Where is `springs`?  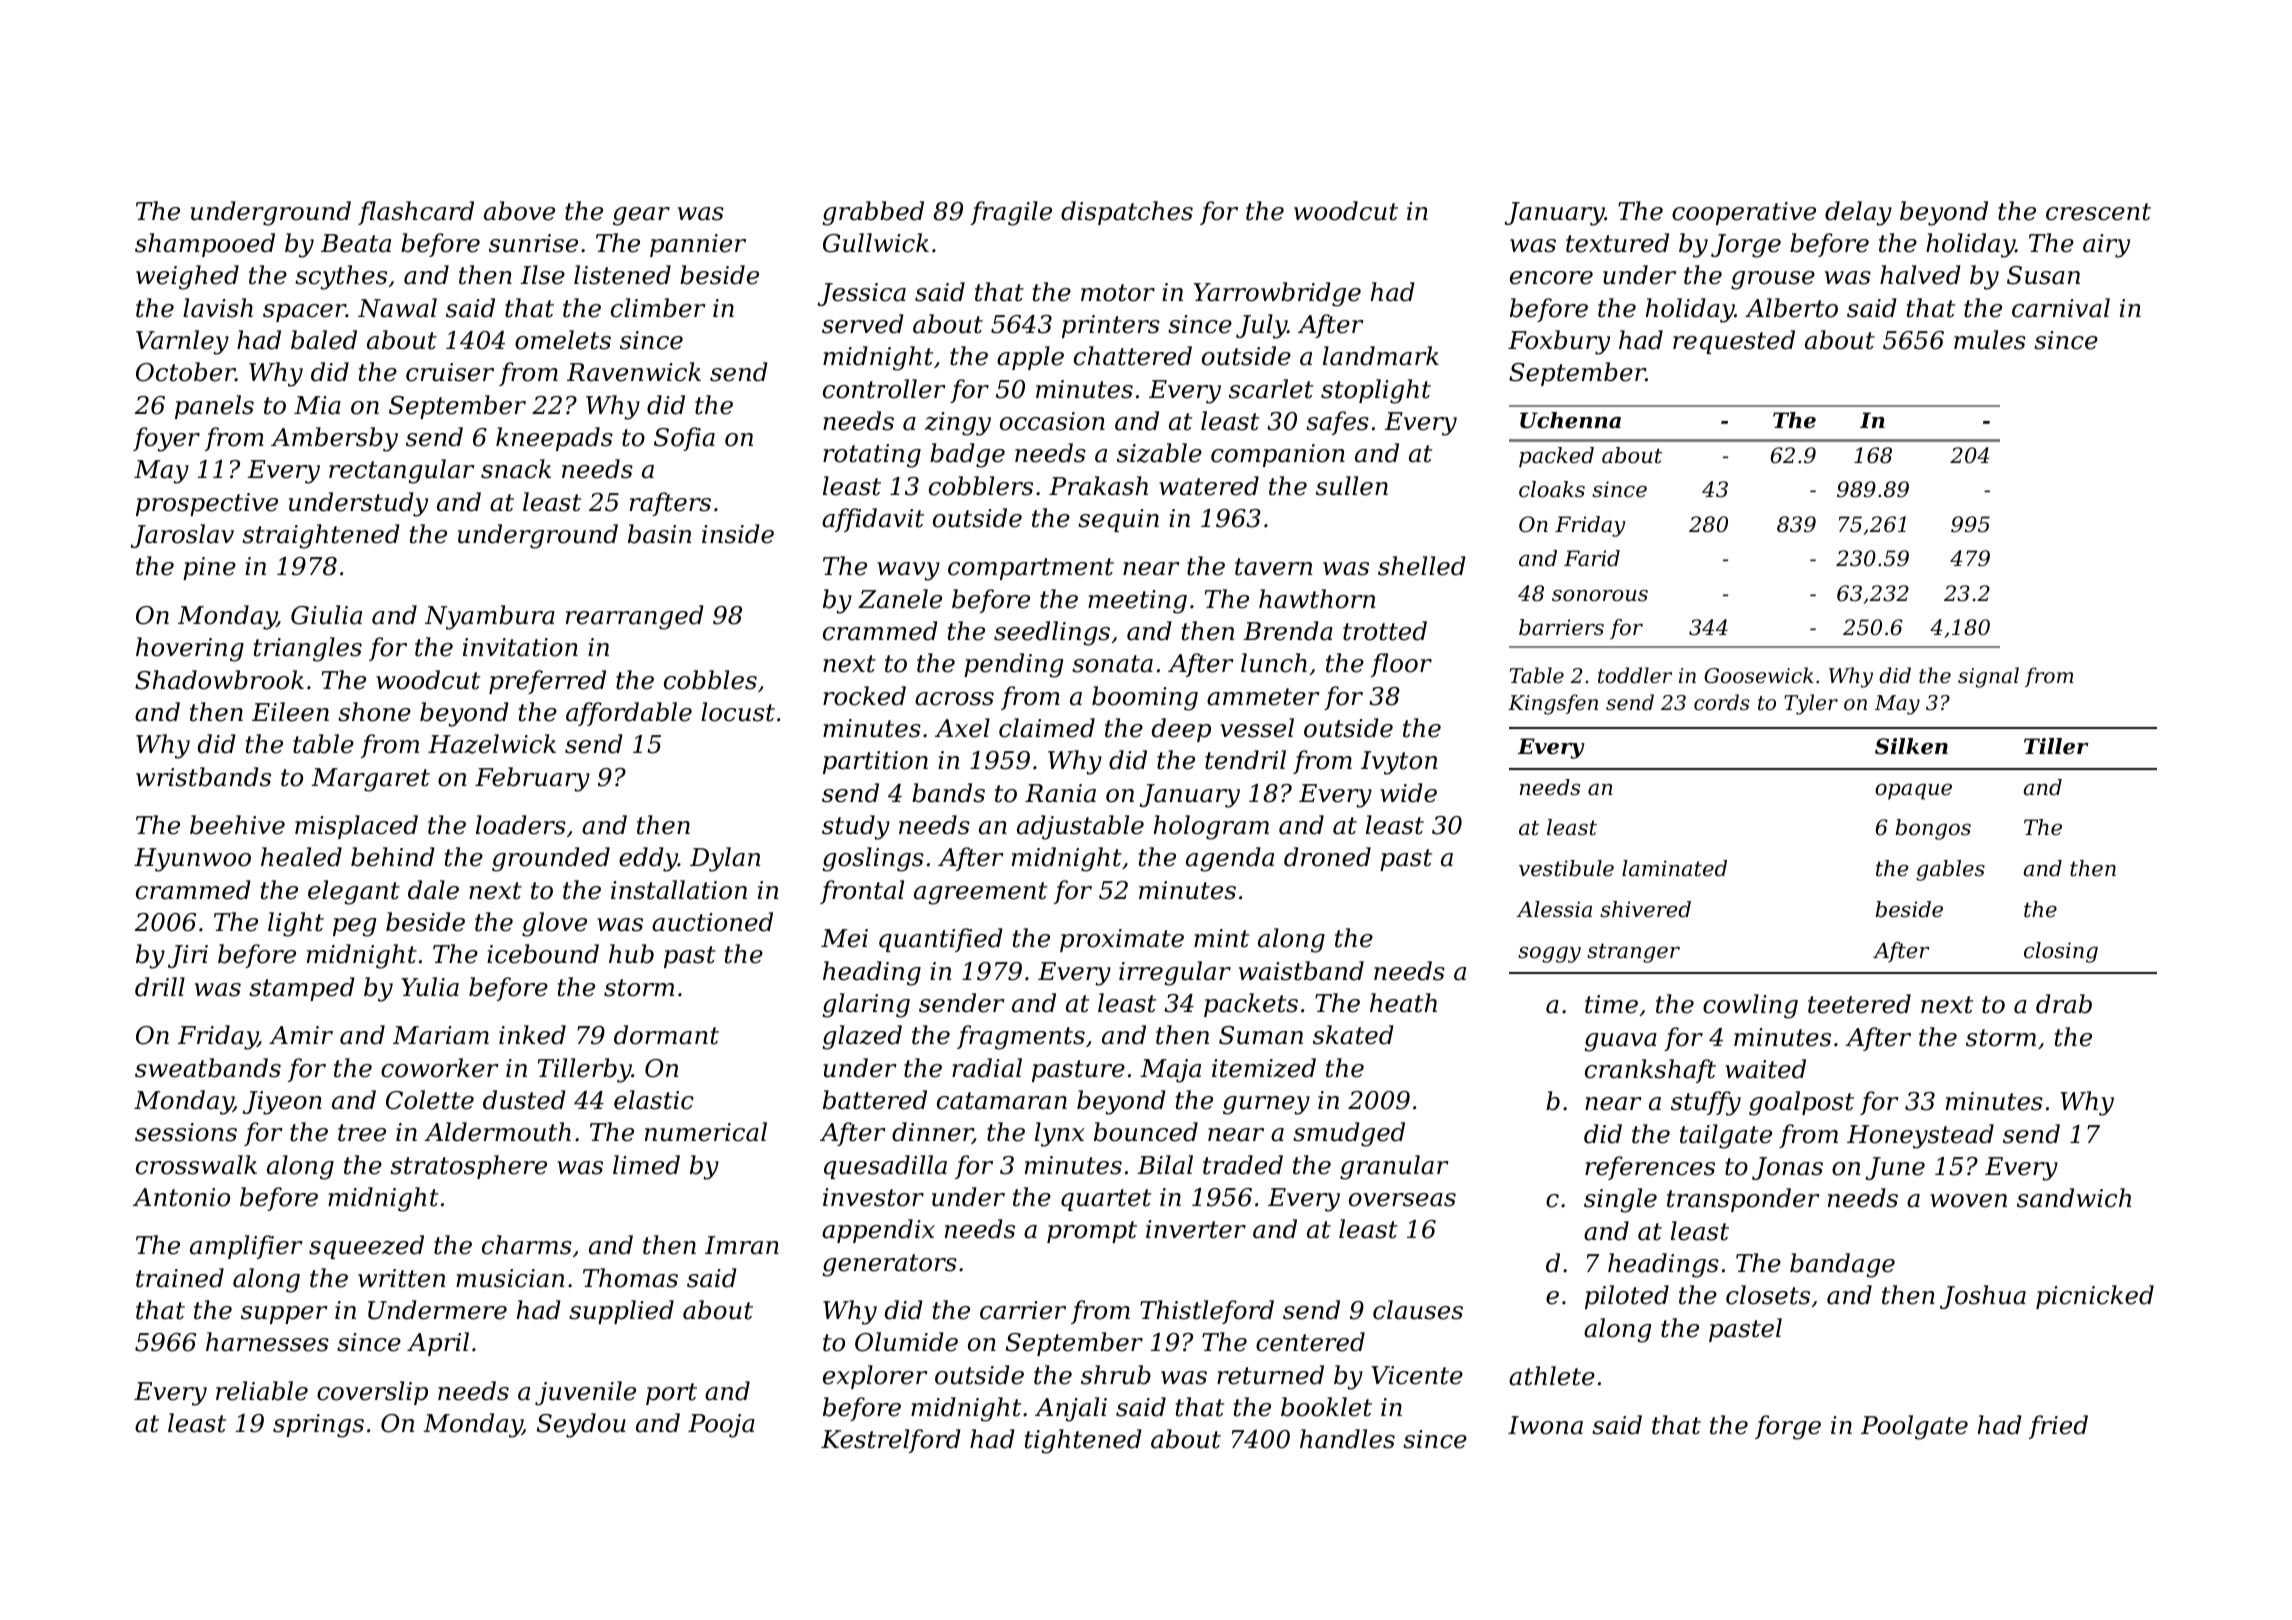 springs is located at coordinates (318, 1426).
